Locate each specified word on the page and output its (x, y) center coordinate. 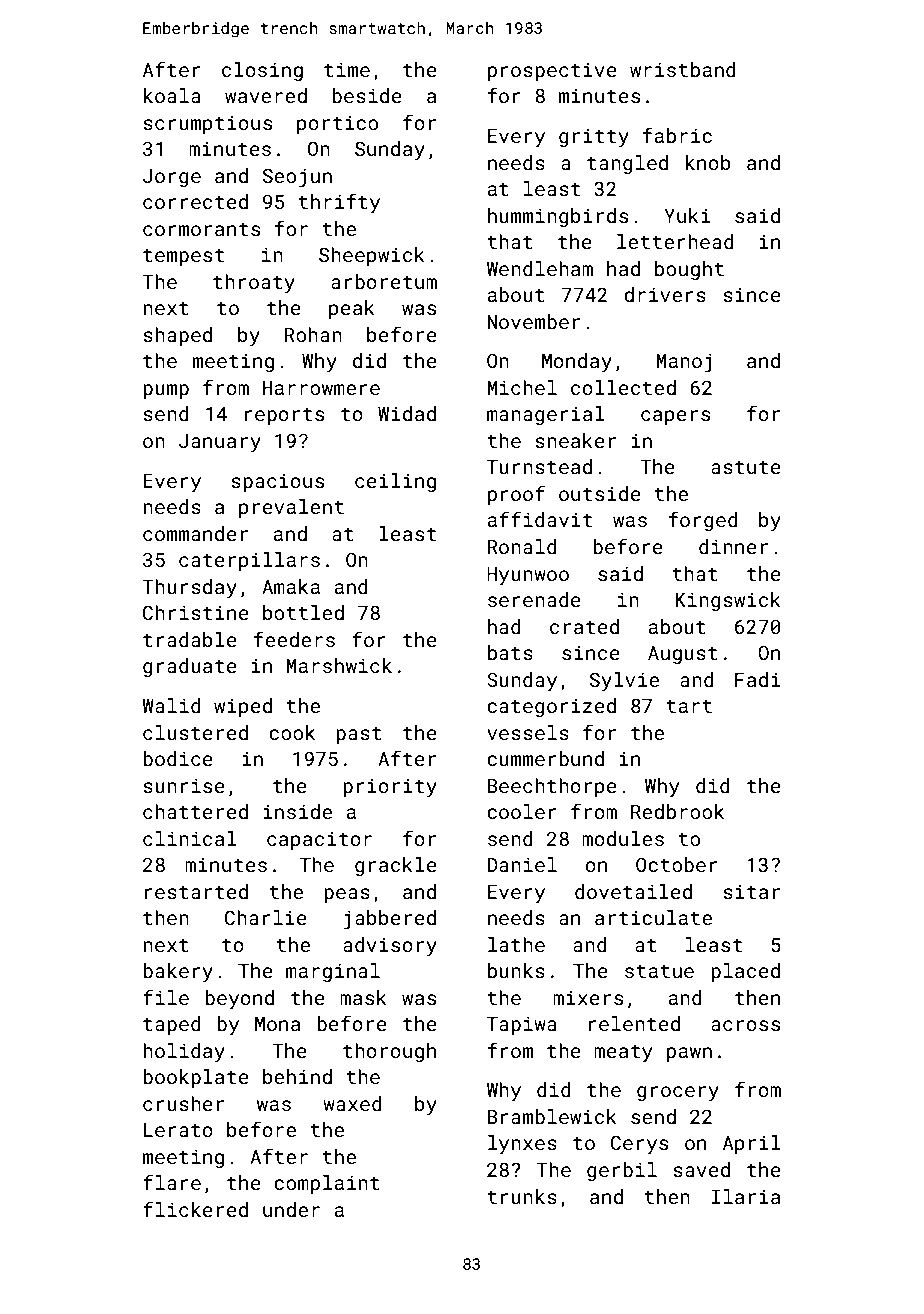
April (752, 1144)
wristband (683, 69)
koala (172, 95)
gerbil (622, 1171)
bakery (178, 972)
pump (166, 391)
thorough (389, 1052)
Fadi (758, 679)
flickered (195, 1209)
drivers (665, 294)
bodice (178, 758)
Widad (407, 413)
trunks (522, 1196)
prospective (552, 72)
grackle (396, 866)
